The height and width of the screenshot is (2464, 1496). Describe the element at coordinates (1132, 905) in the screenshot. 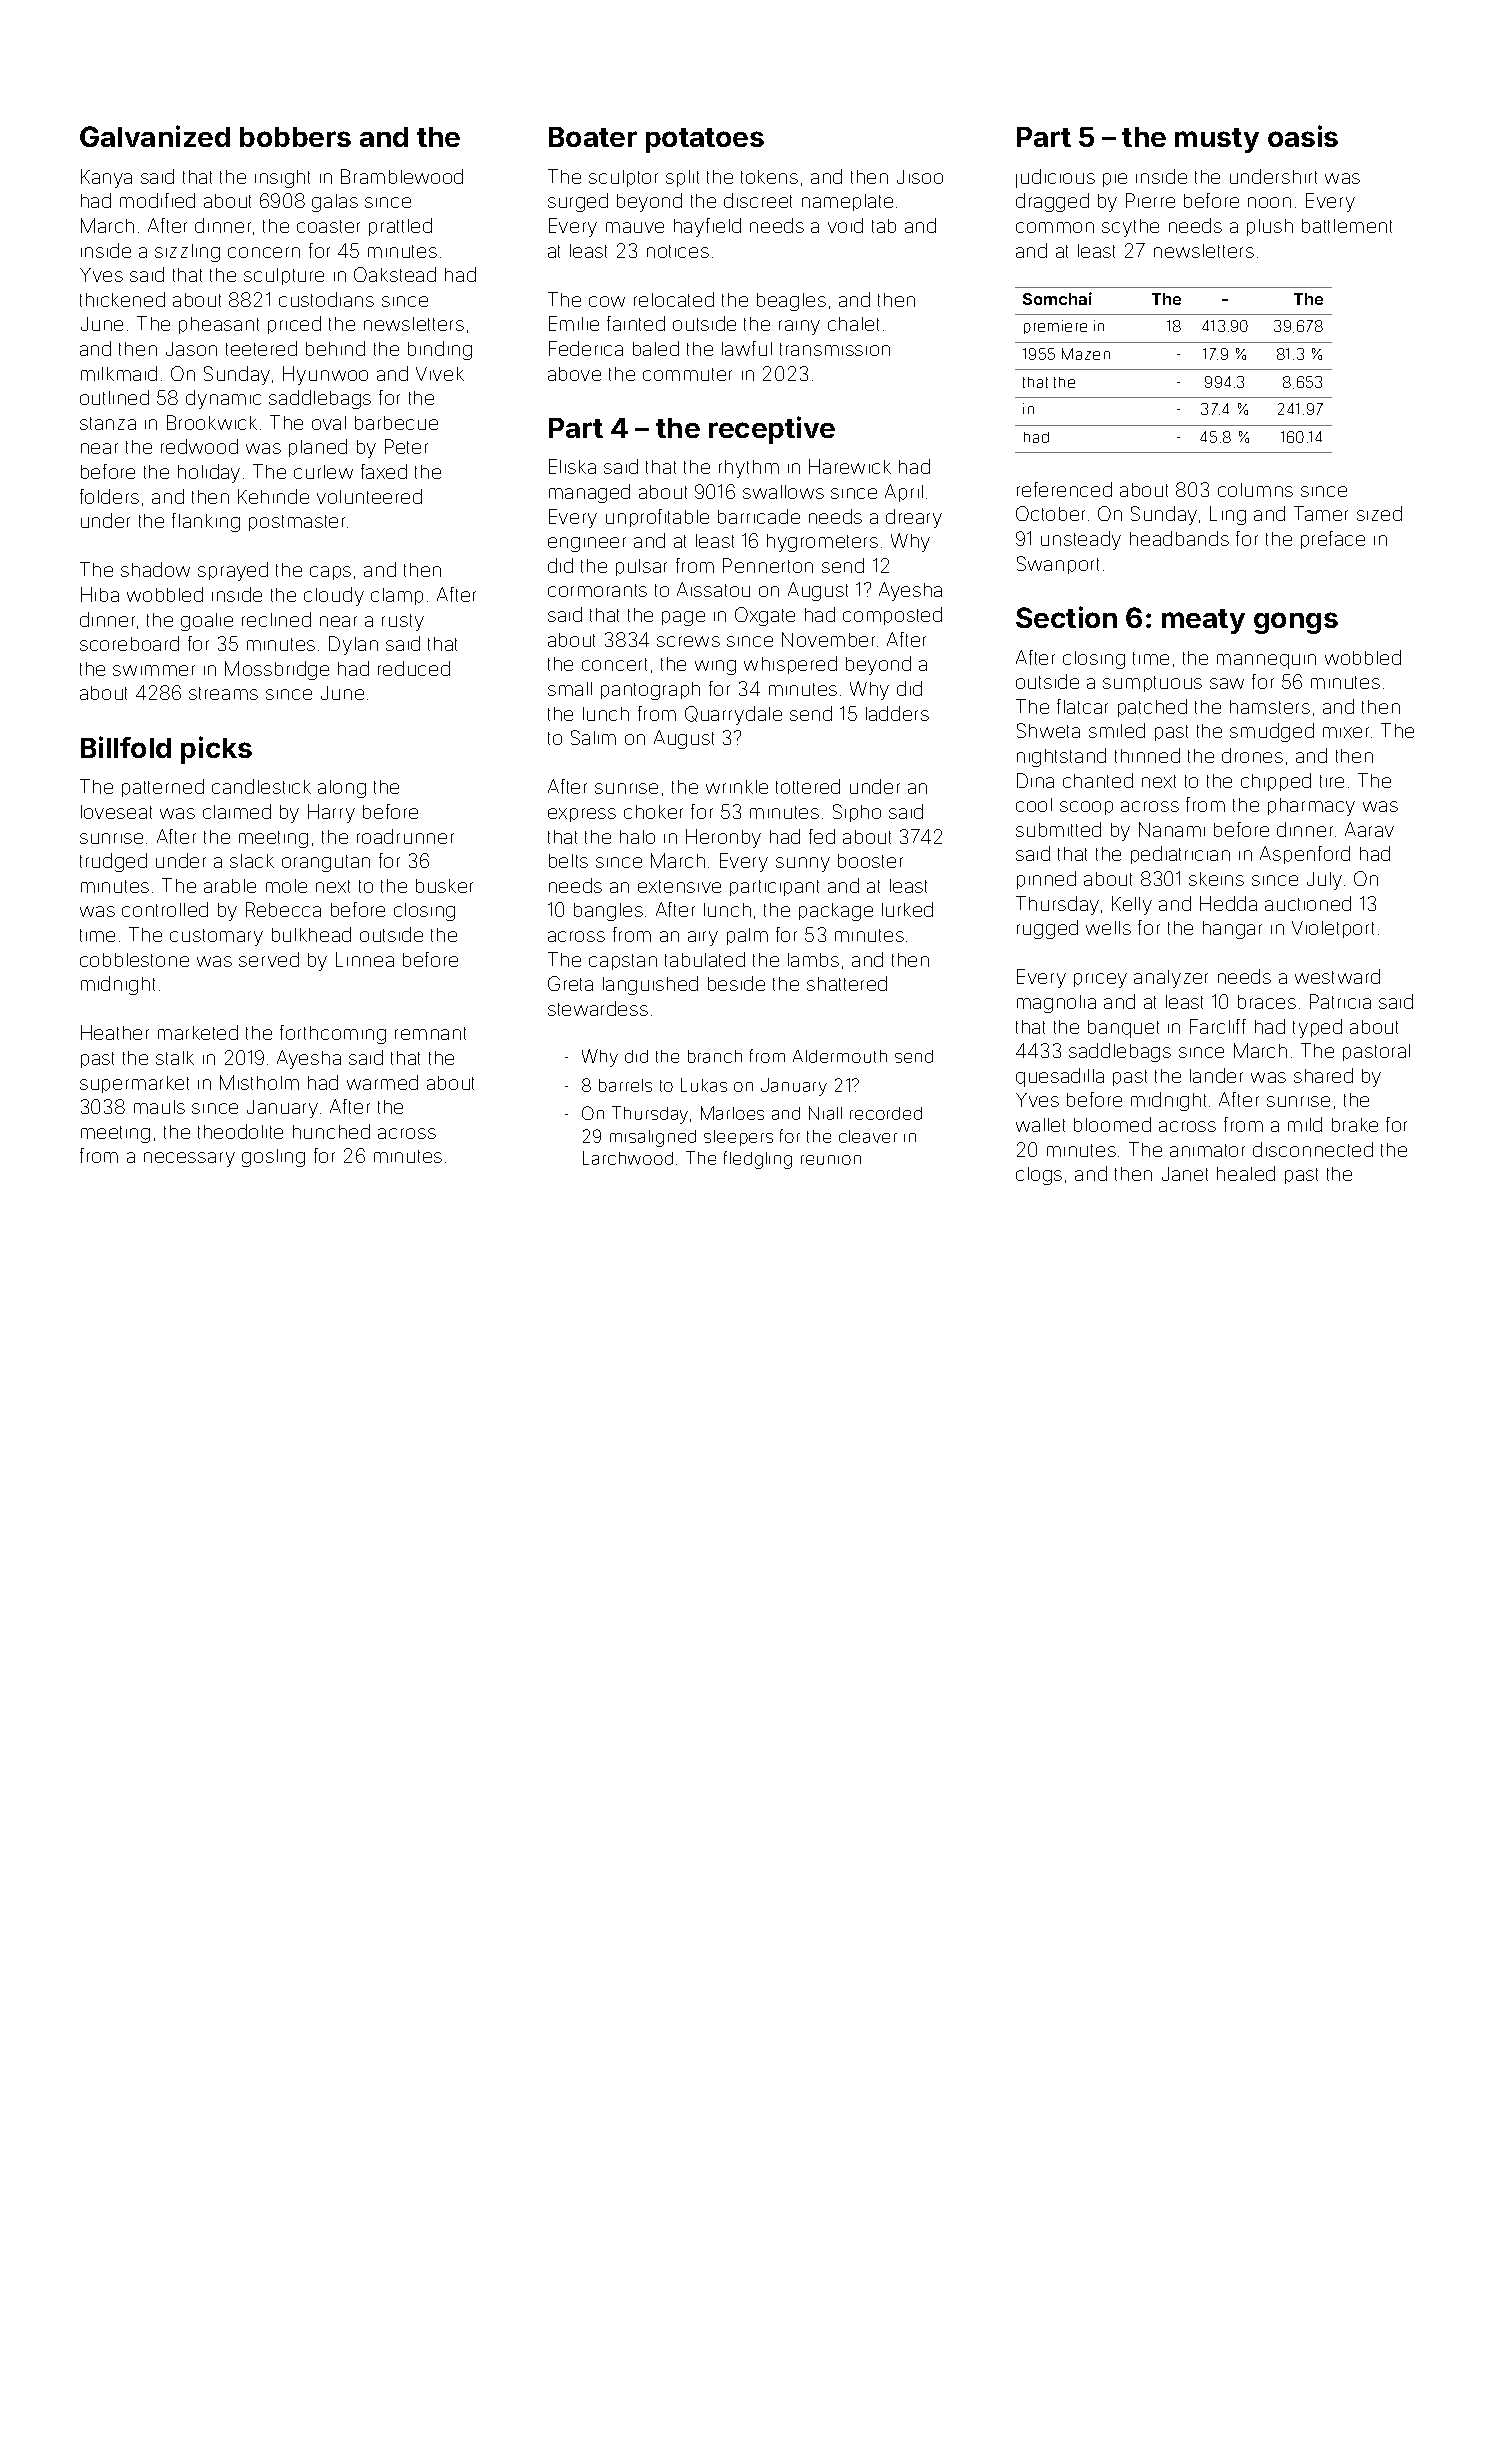

I see `Kelly` at that location.
